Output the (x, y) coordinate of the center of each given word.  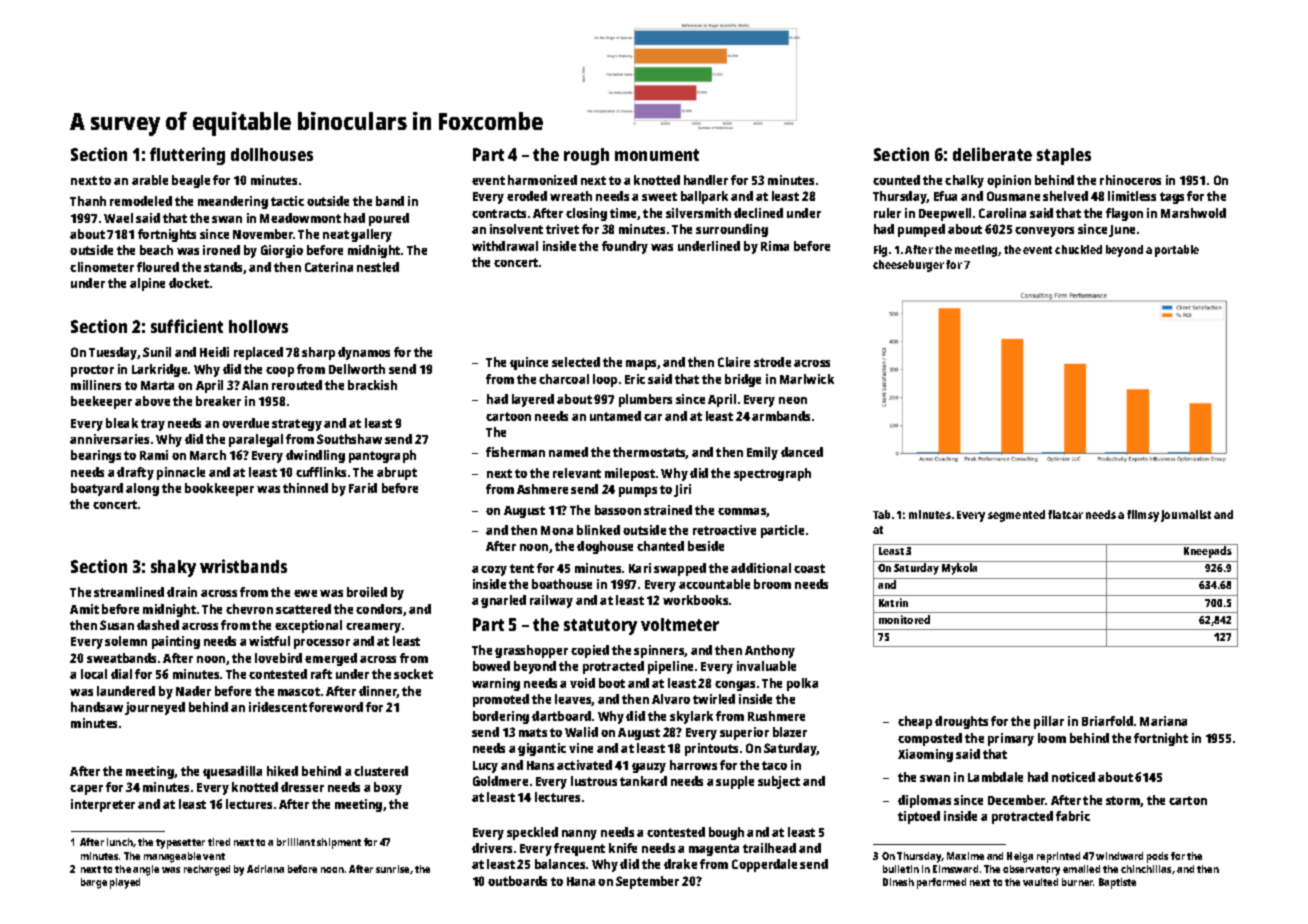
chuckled (1078, 249)
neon (793, 400)
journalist (1186, 516)
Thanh (88, 201)
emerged (331, 659)
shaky (173, 568)
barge (94, 883)
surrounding (732, 230)
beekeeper (101, 402)
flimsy (1143, 516)
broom (772, 584)
